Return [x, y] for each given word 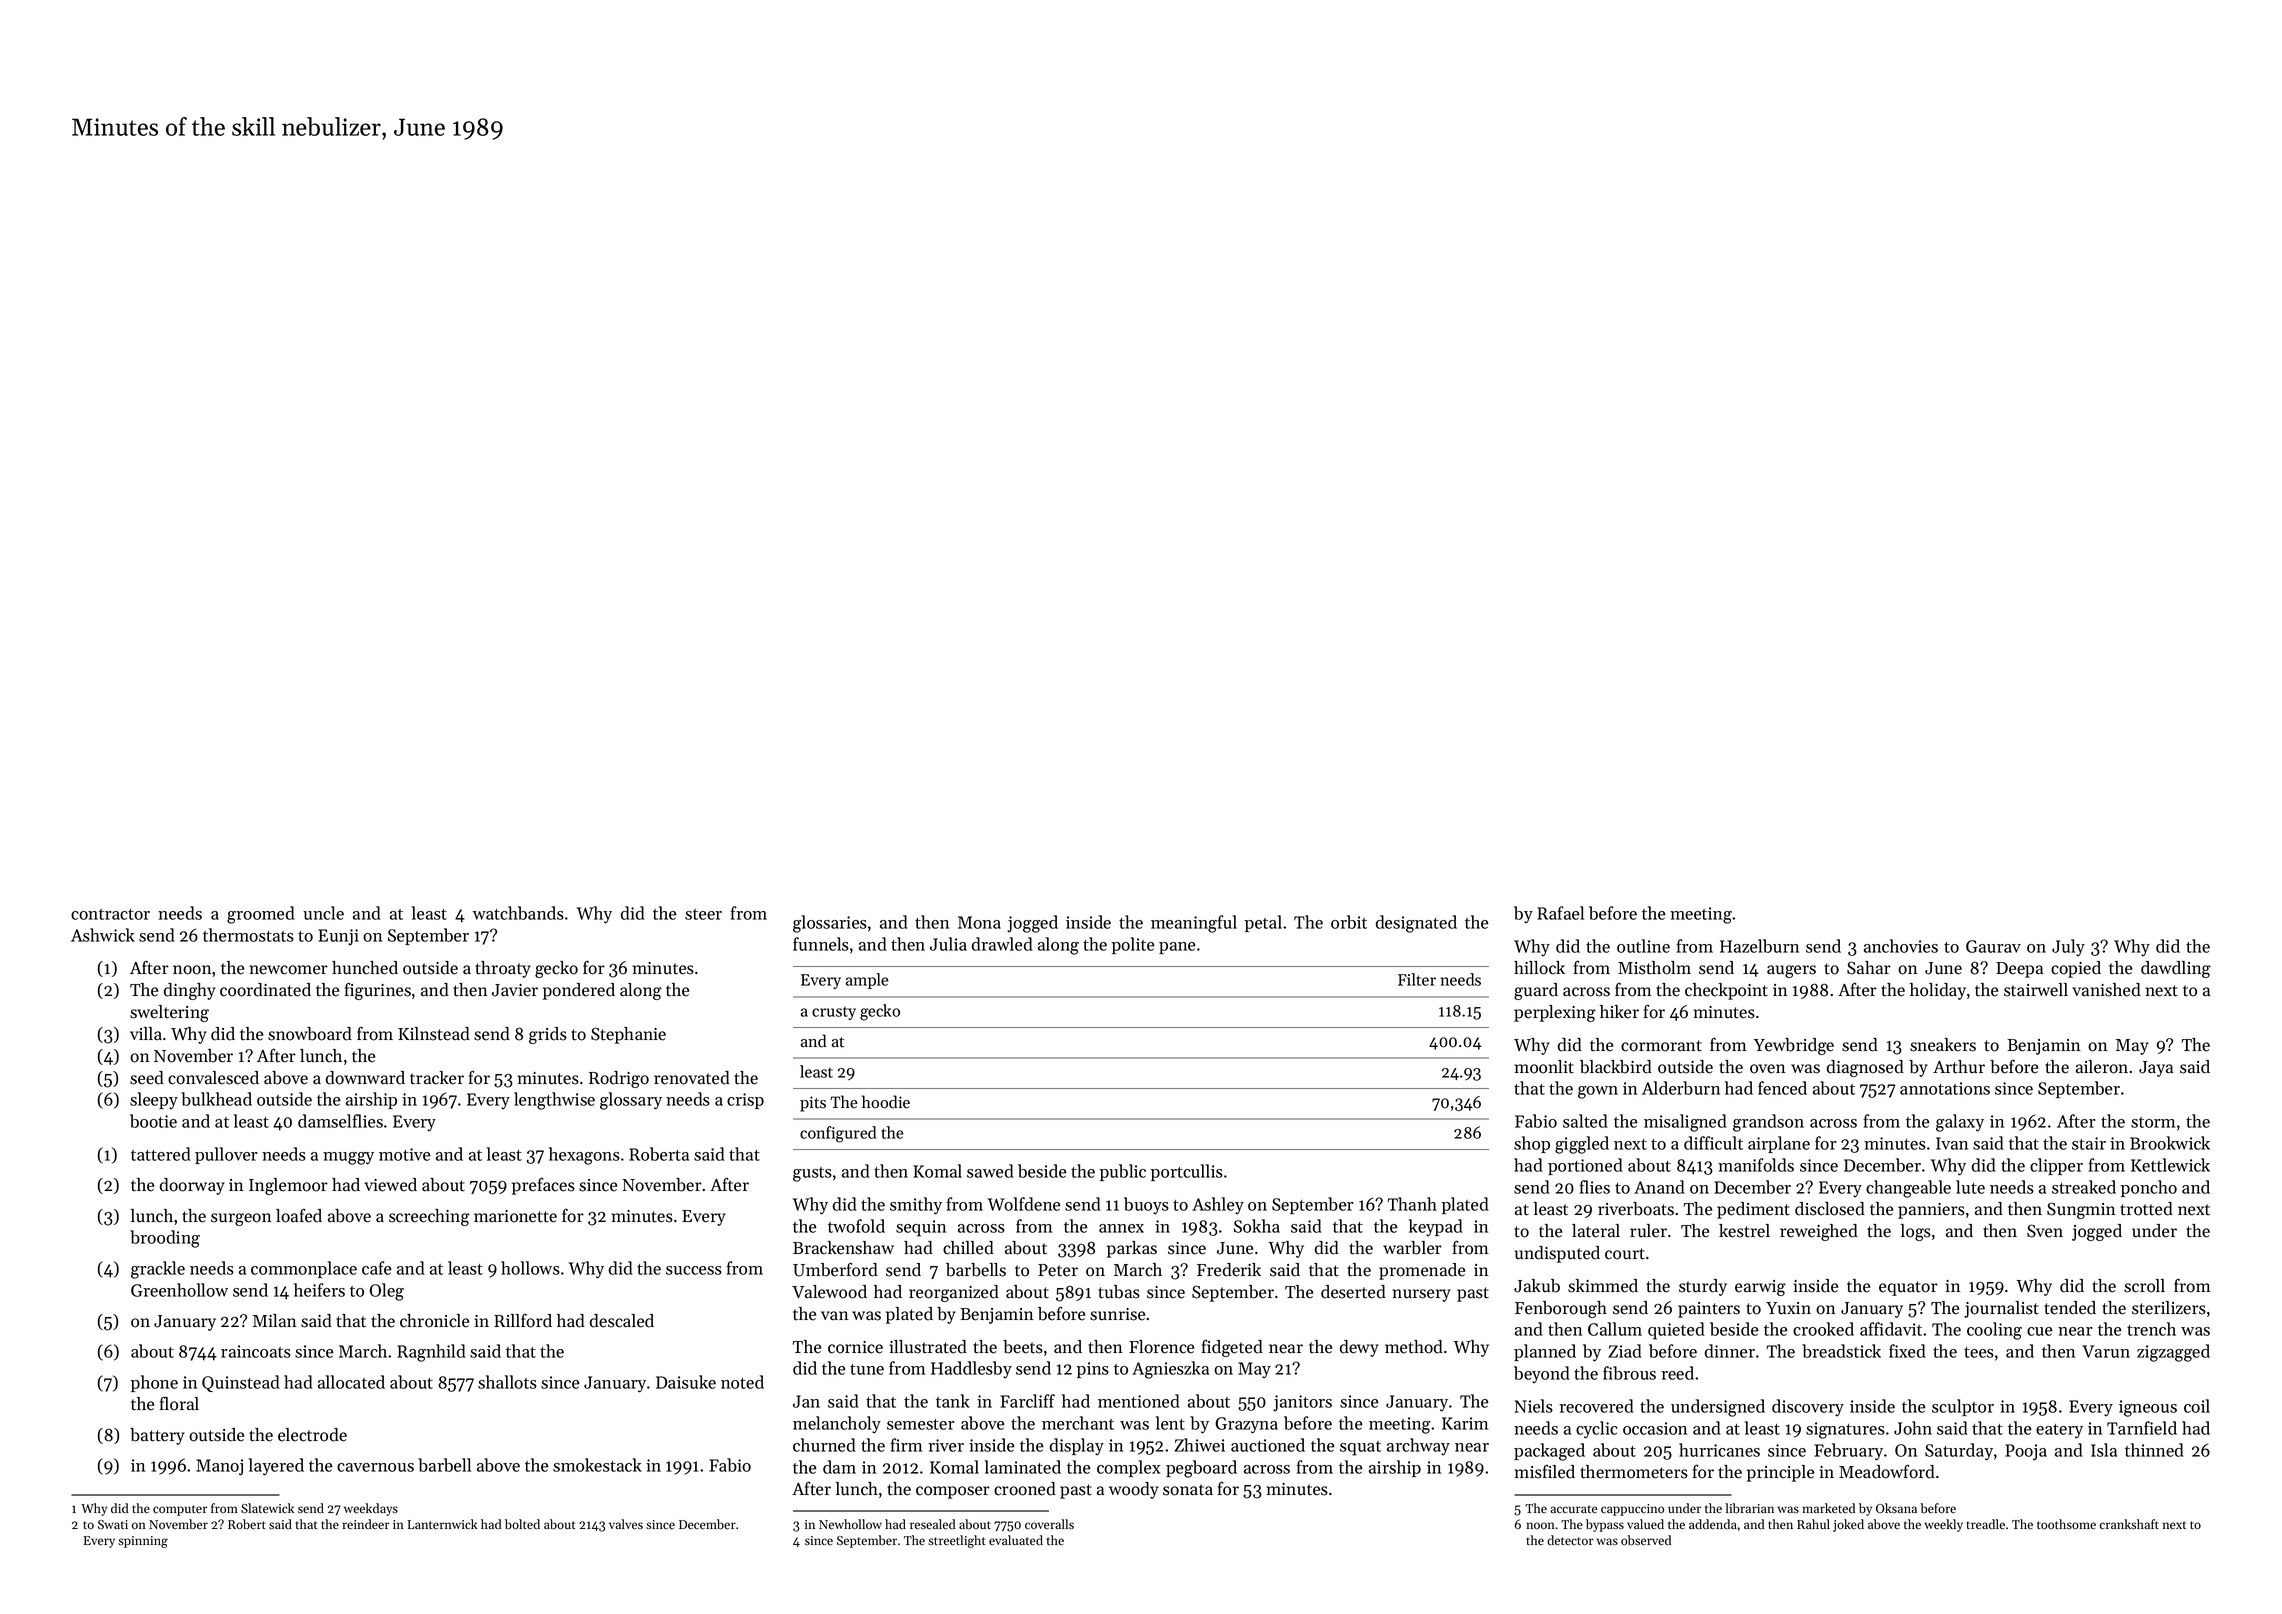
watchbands [518, 913]
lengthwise [554, 1101]
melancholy [837, 1424]
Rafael [1560, 913]
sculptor [1963, 1407]
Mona [979, 922]
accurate [1573, 1509]
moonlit [1544, 1067]
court [1625, 1254]
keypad [1436, 1227]
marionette [515, 1216]
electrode [312, 1435]
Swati [113, 1525]
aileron [2102, 1067]
